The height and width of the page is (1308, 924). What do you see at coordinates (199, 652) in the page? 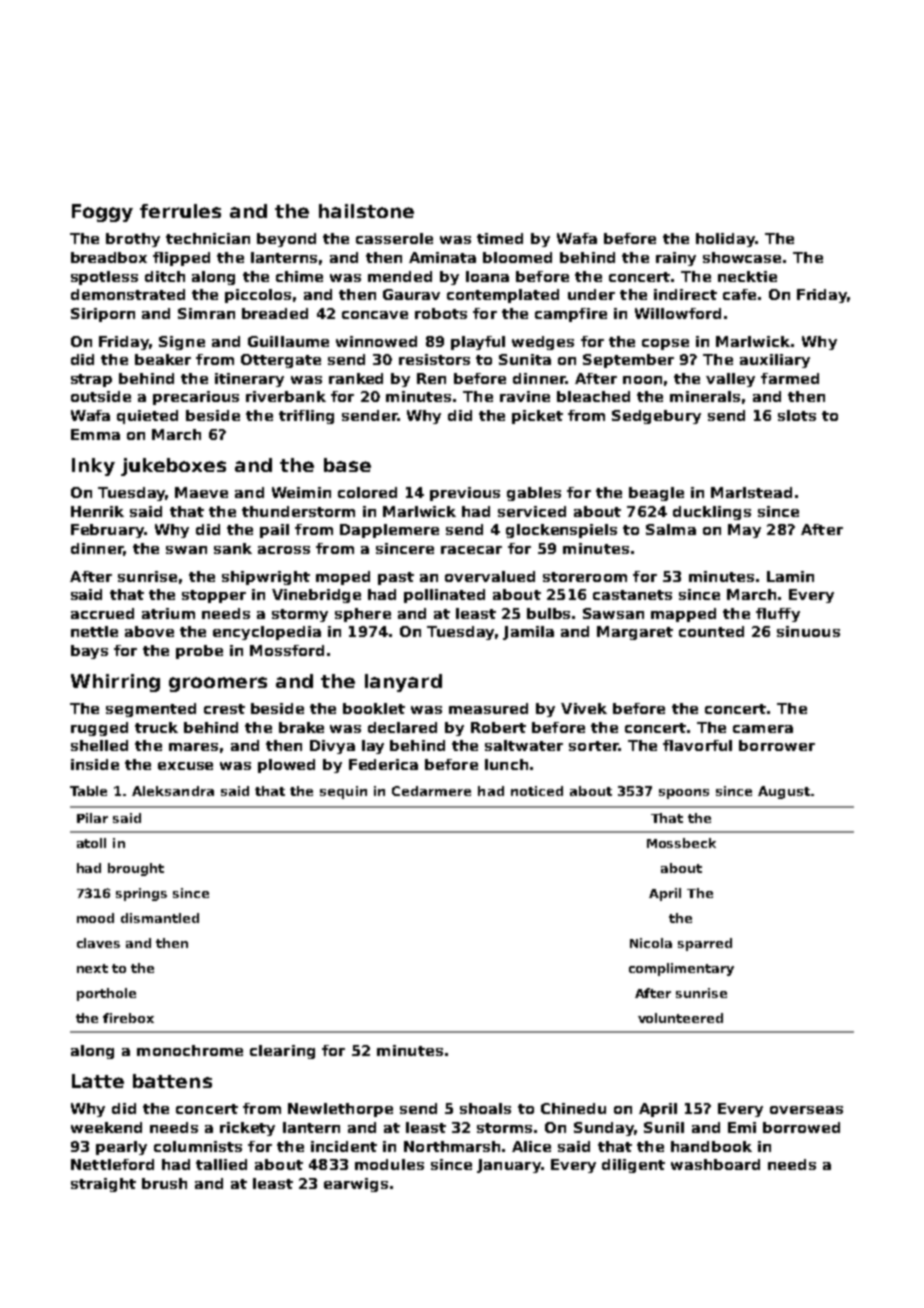
I see `probe` at bounding box center [199, 652].
